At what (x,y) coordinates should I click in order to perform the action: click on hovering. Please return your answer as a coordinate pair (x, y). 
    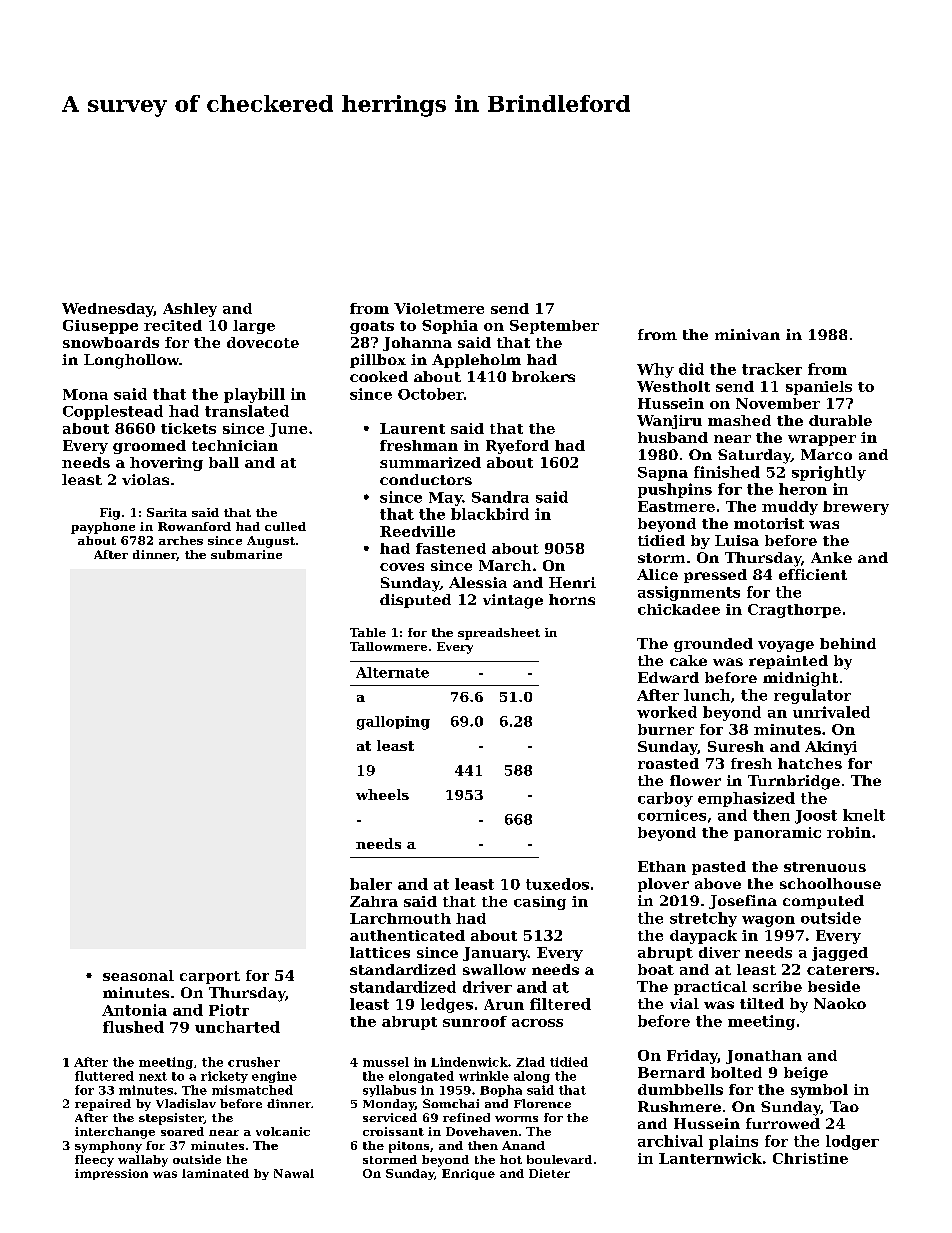
    Looking at the image, I should click on (166, 464).
